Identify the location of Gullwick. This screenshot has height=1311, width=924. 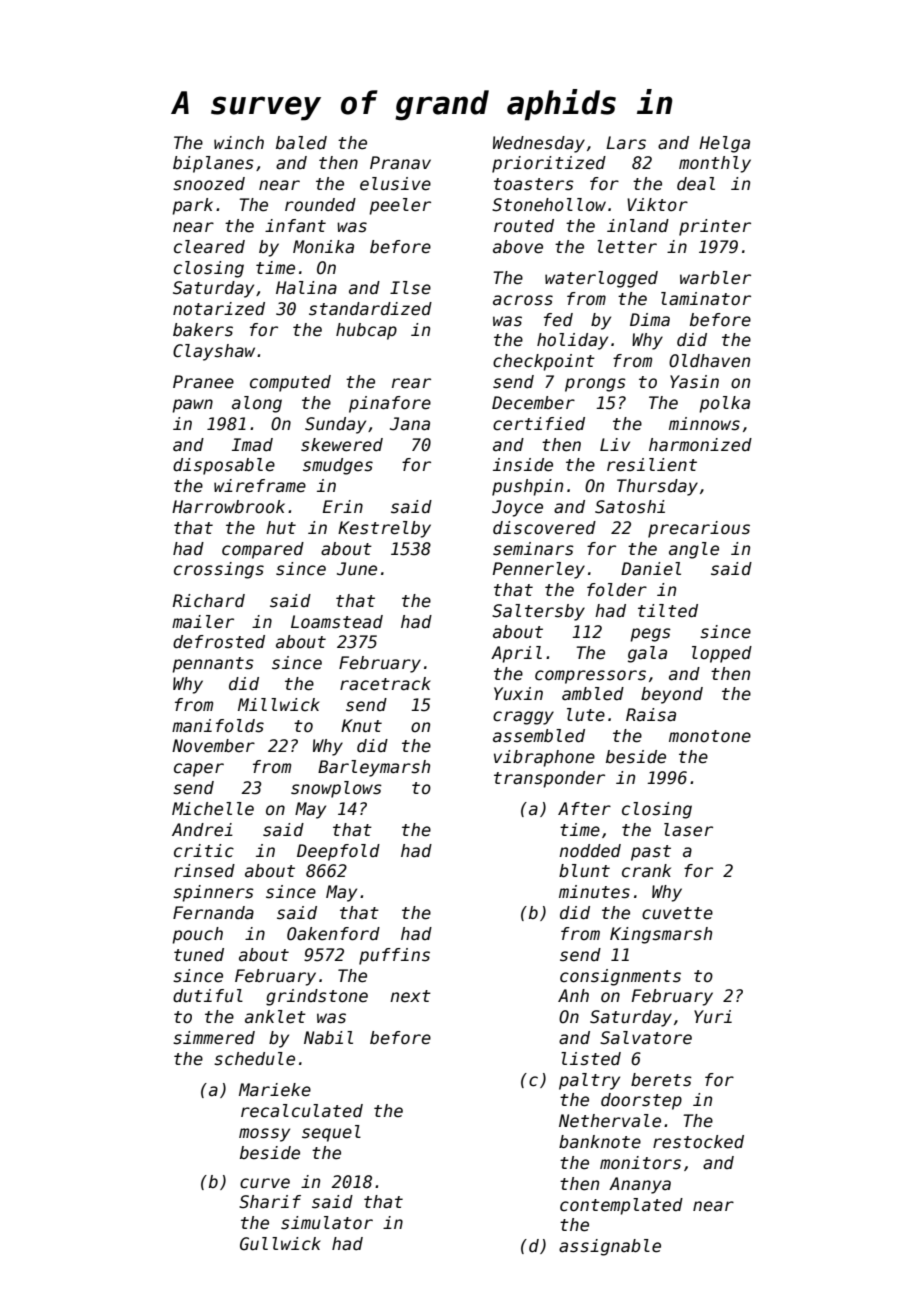
(280, 1244).
